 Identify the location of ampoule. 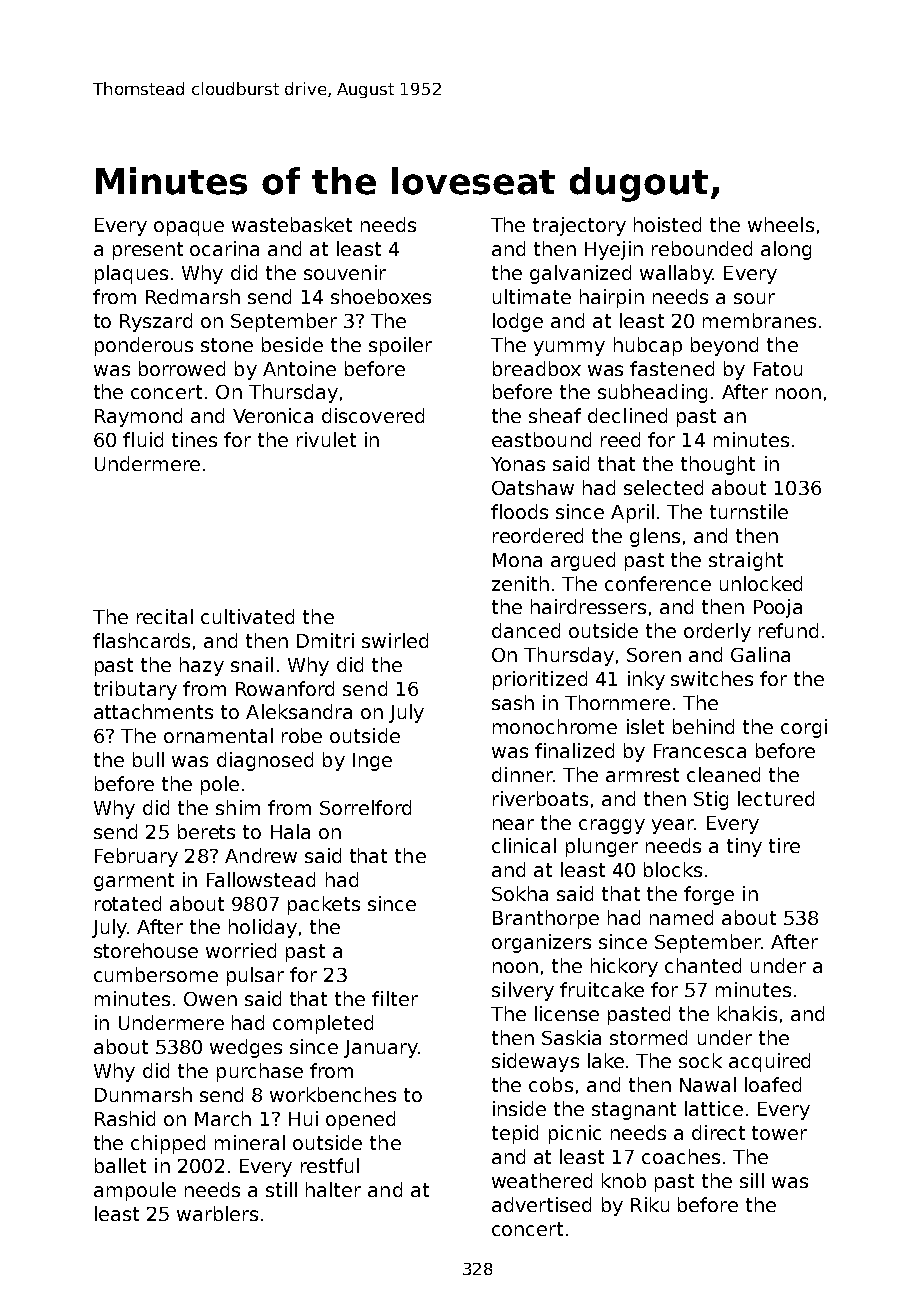
(135, 1191).
